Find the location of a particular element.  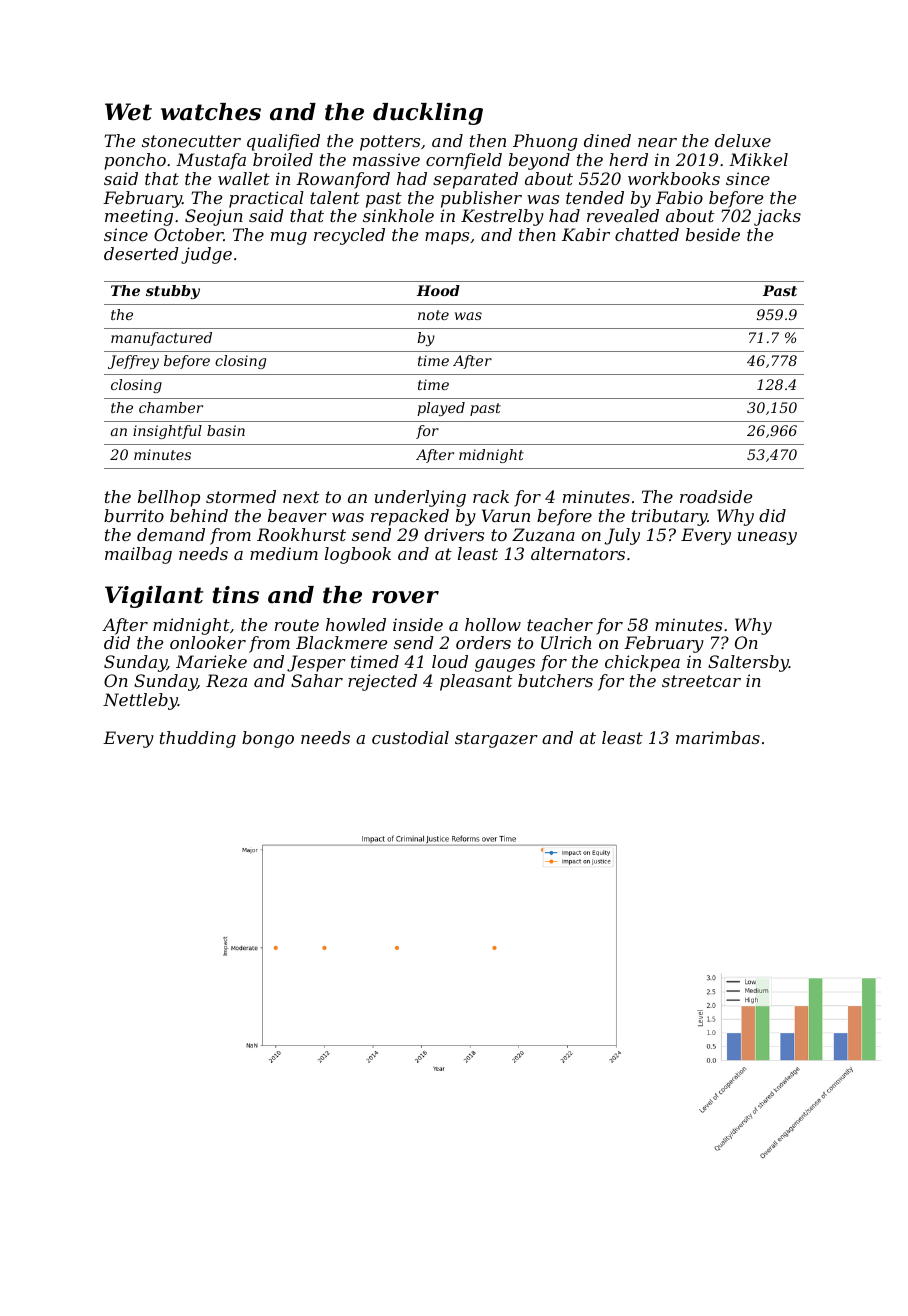

rack is located at coordinates (491, 496).
